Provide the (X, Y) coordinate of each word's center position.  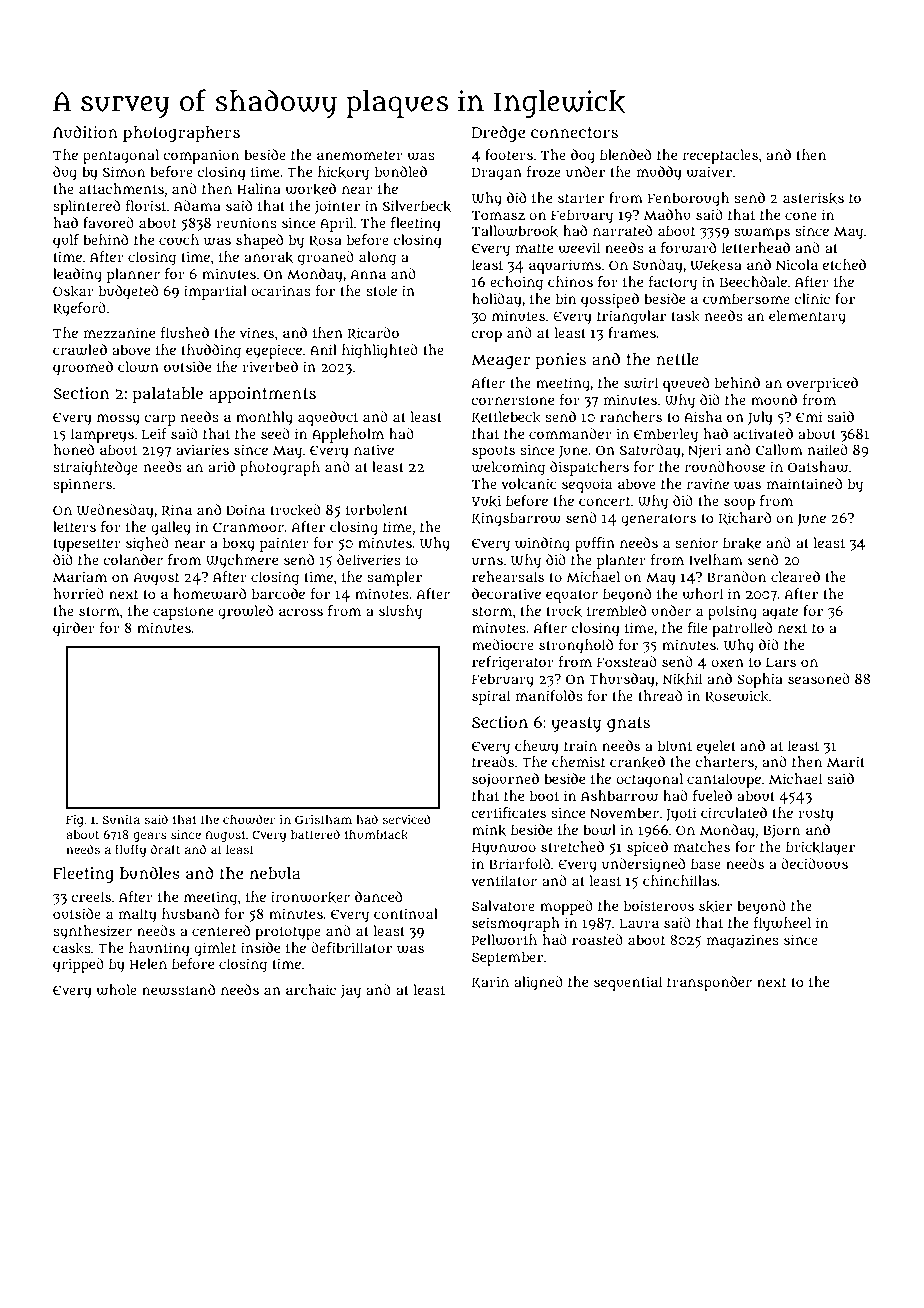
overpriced (822, 384)
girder (74, 629)
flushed (185, 332)
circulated (734, 812)
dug (65, 173)
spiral (491, 697)
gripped (78, 965)
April (336, 224)
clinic (812, 298)
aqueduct (328, 418)
